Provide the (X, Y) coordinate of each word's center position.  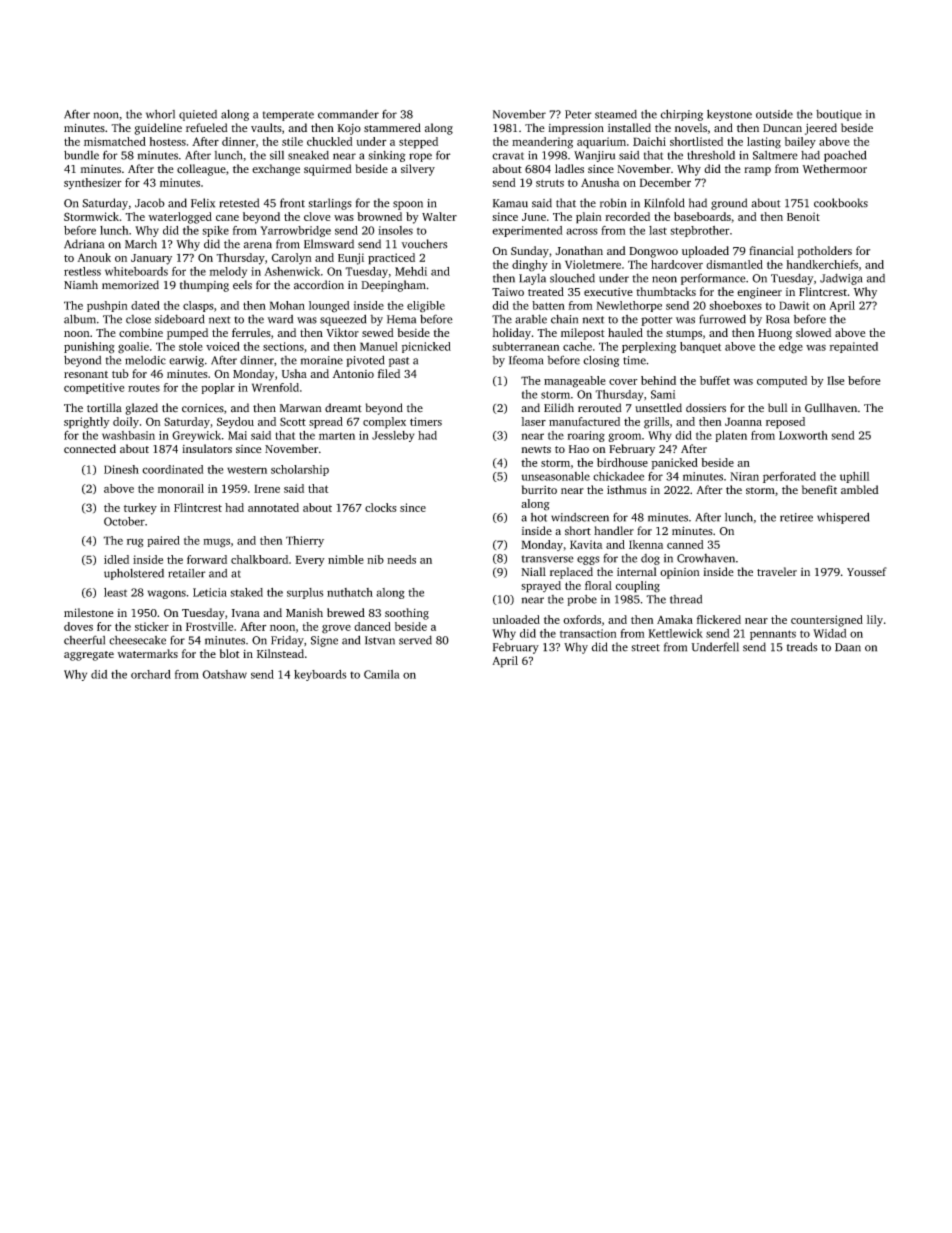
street (645, 648)
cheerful (84, 640)
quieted (198, 115)
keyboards (320, 675)
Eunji (351, 259)
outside (774, 114)
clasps (198, 306)
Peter (578, 114)
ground (729, 204)
